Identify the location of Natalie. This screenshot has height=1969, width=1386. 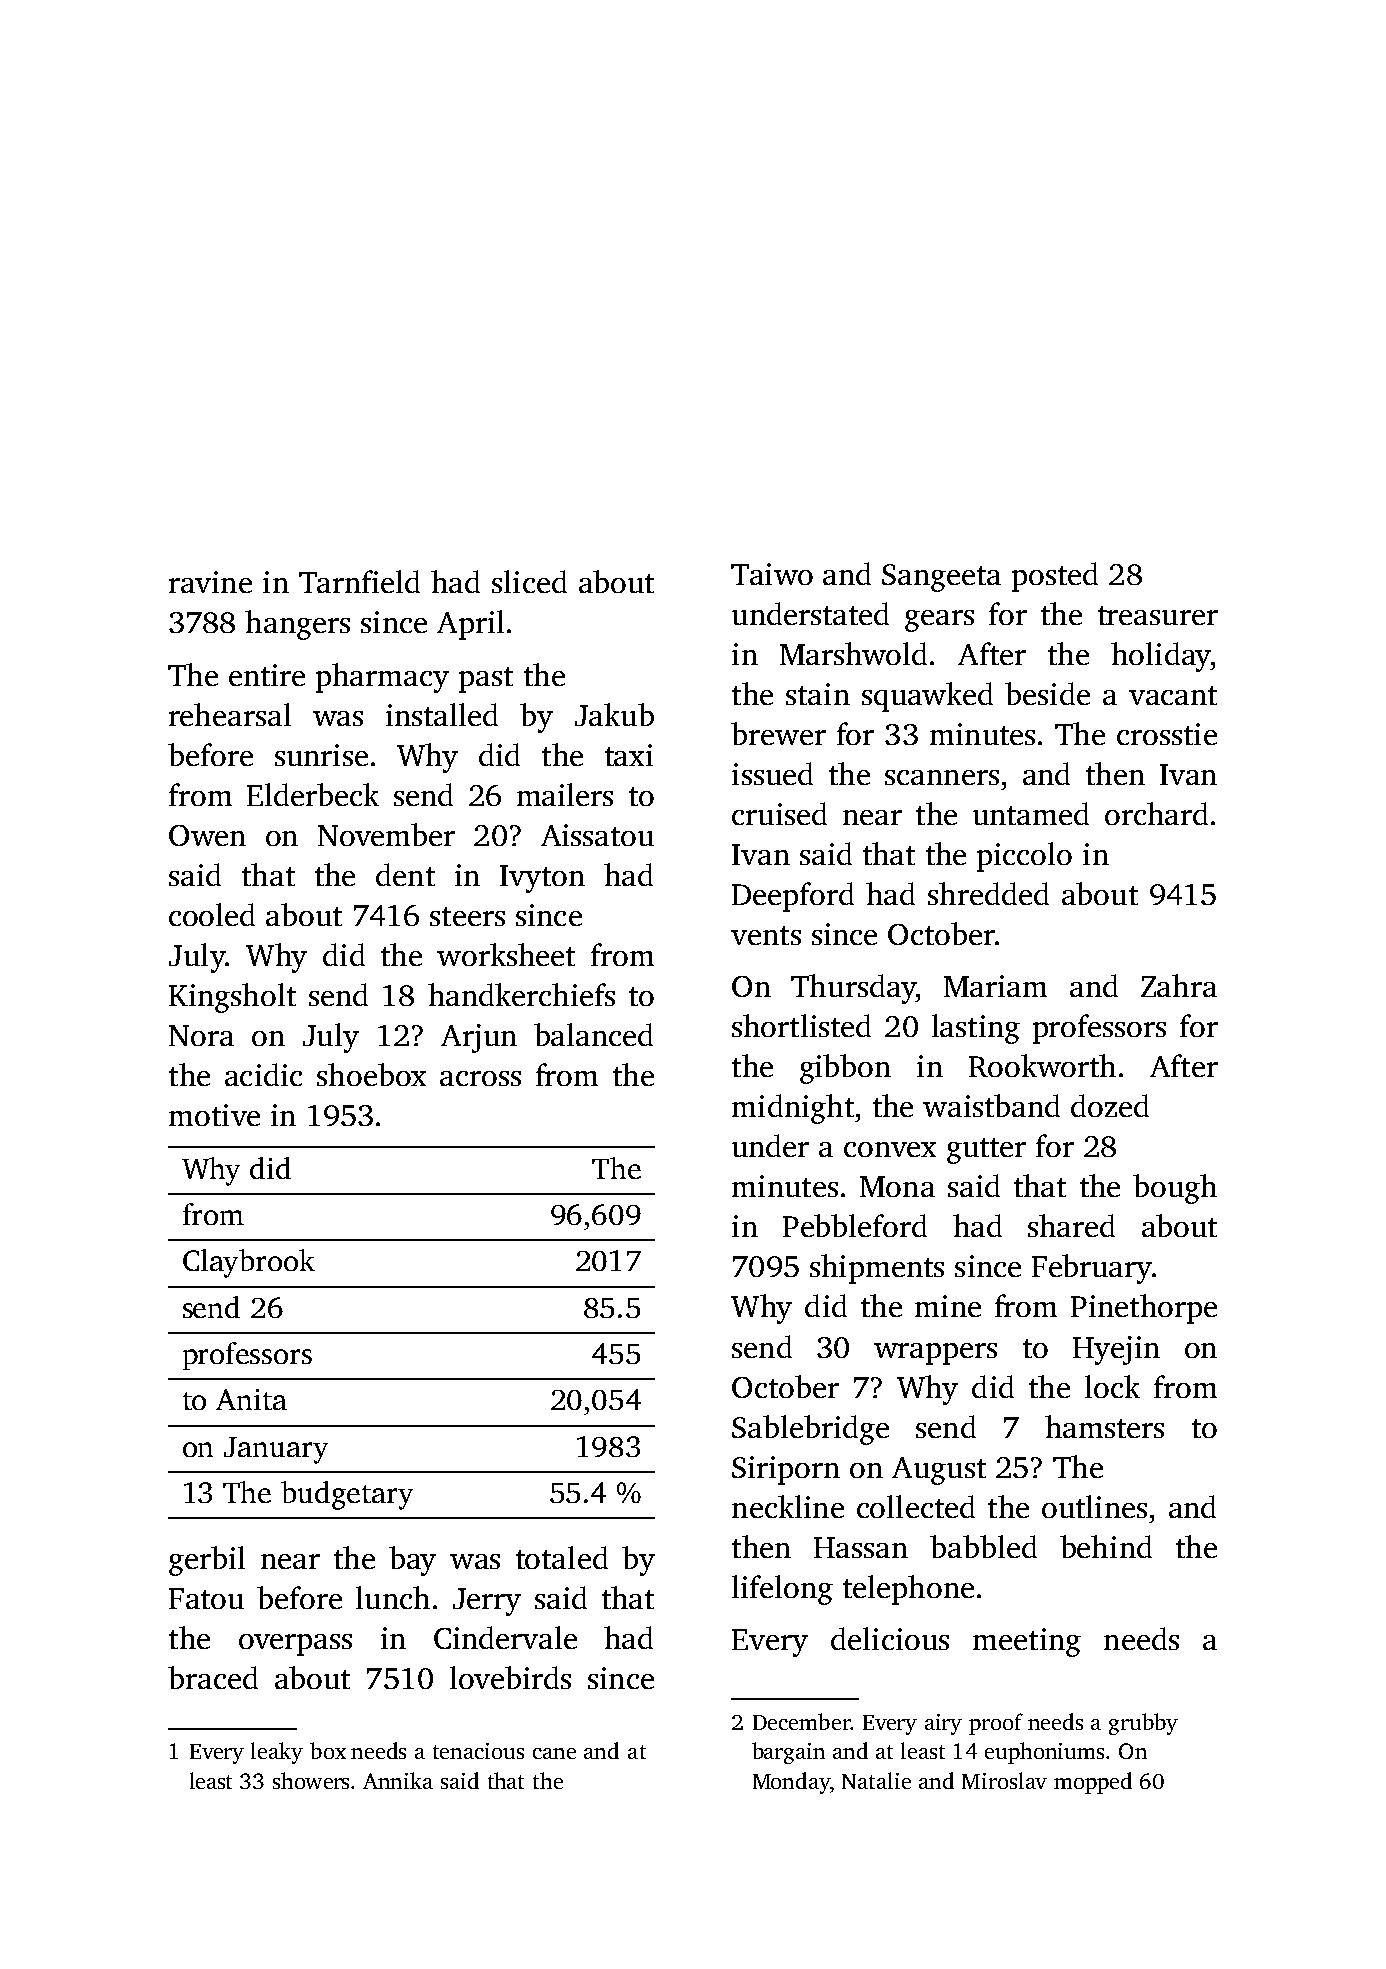
(876, 1780).
